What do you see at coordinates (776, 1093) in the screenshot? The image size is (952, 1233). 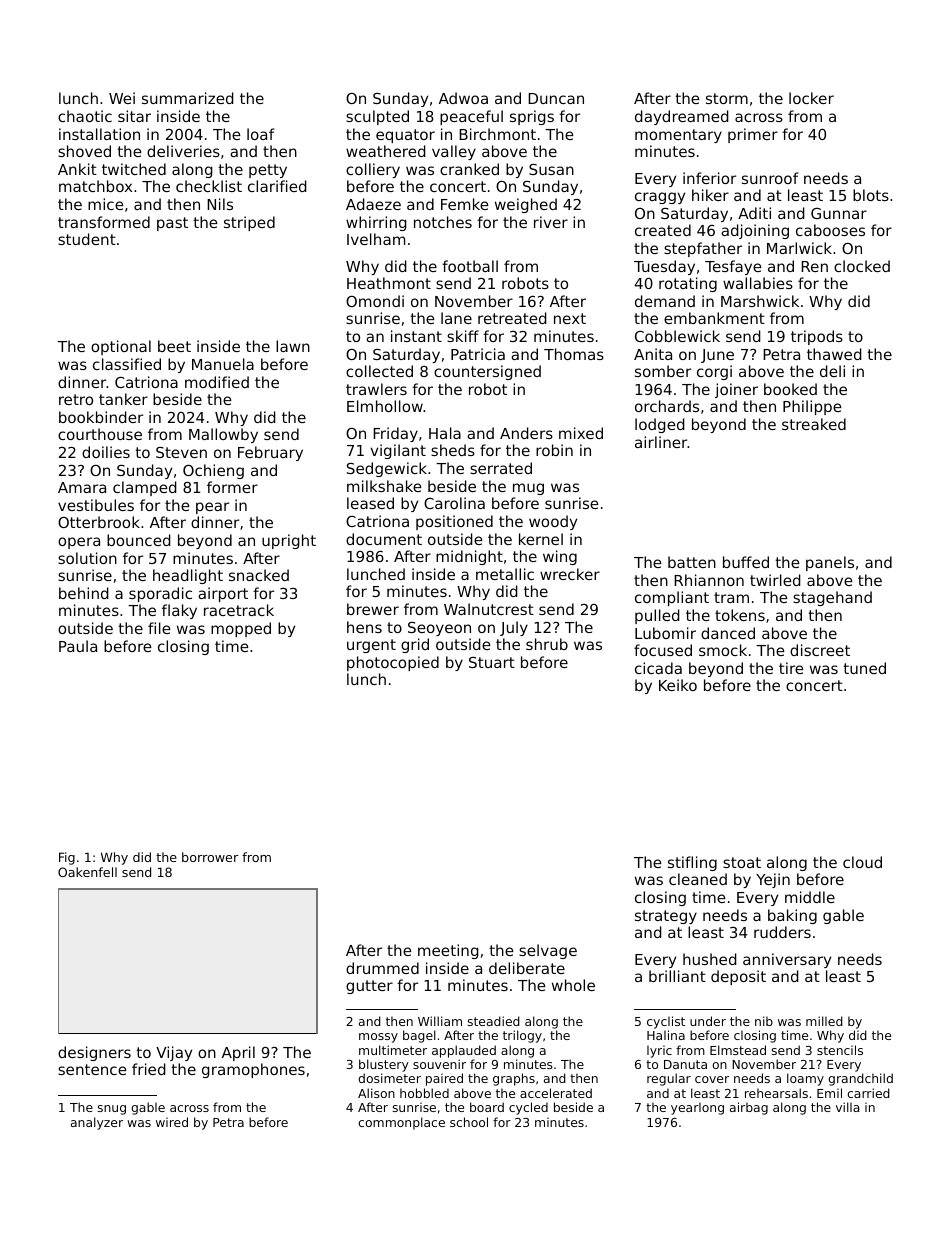 I see `rehearsals` at bounding box center [776, 1093].
